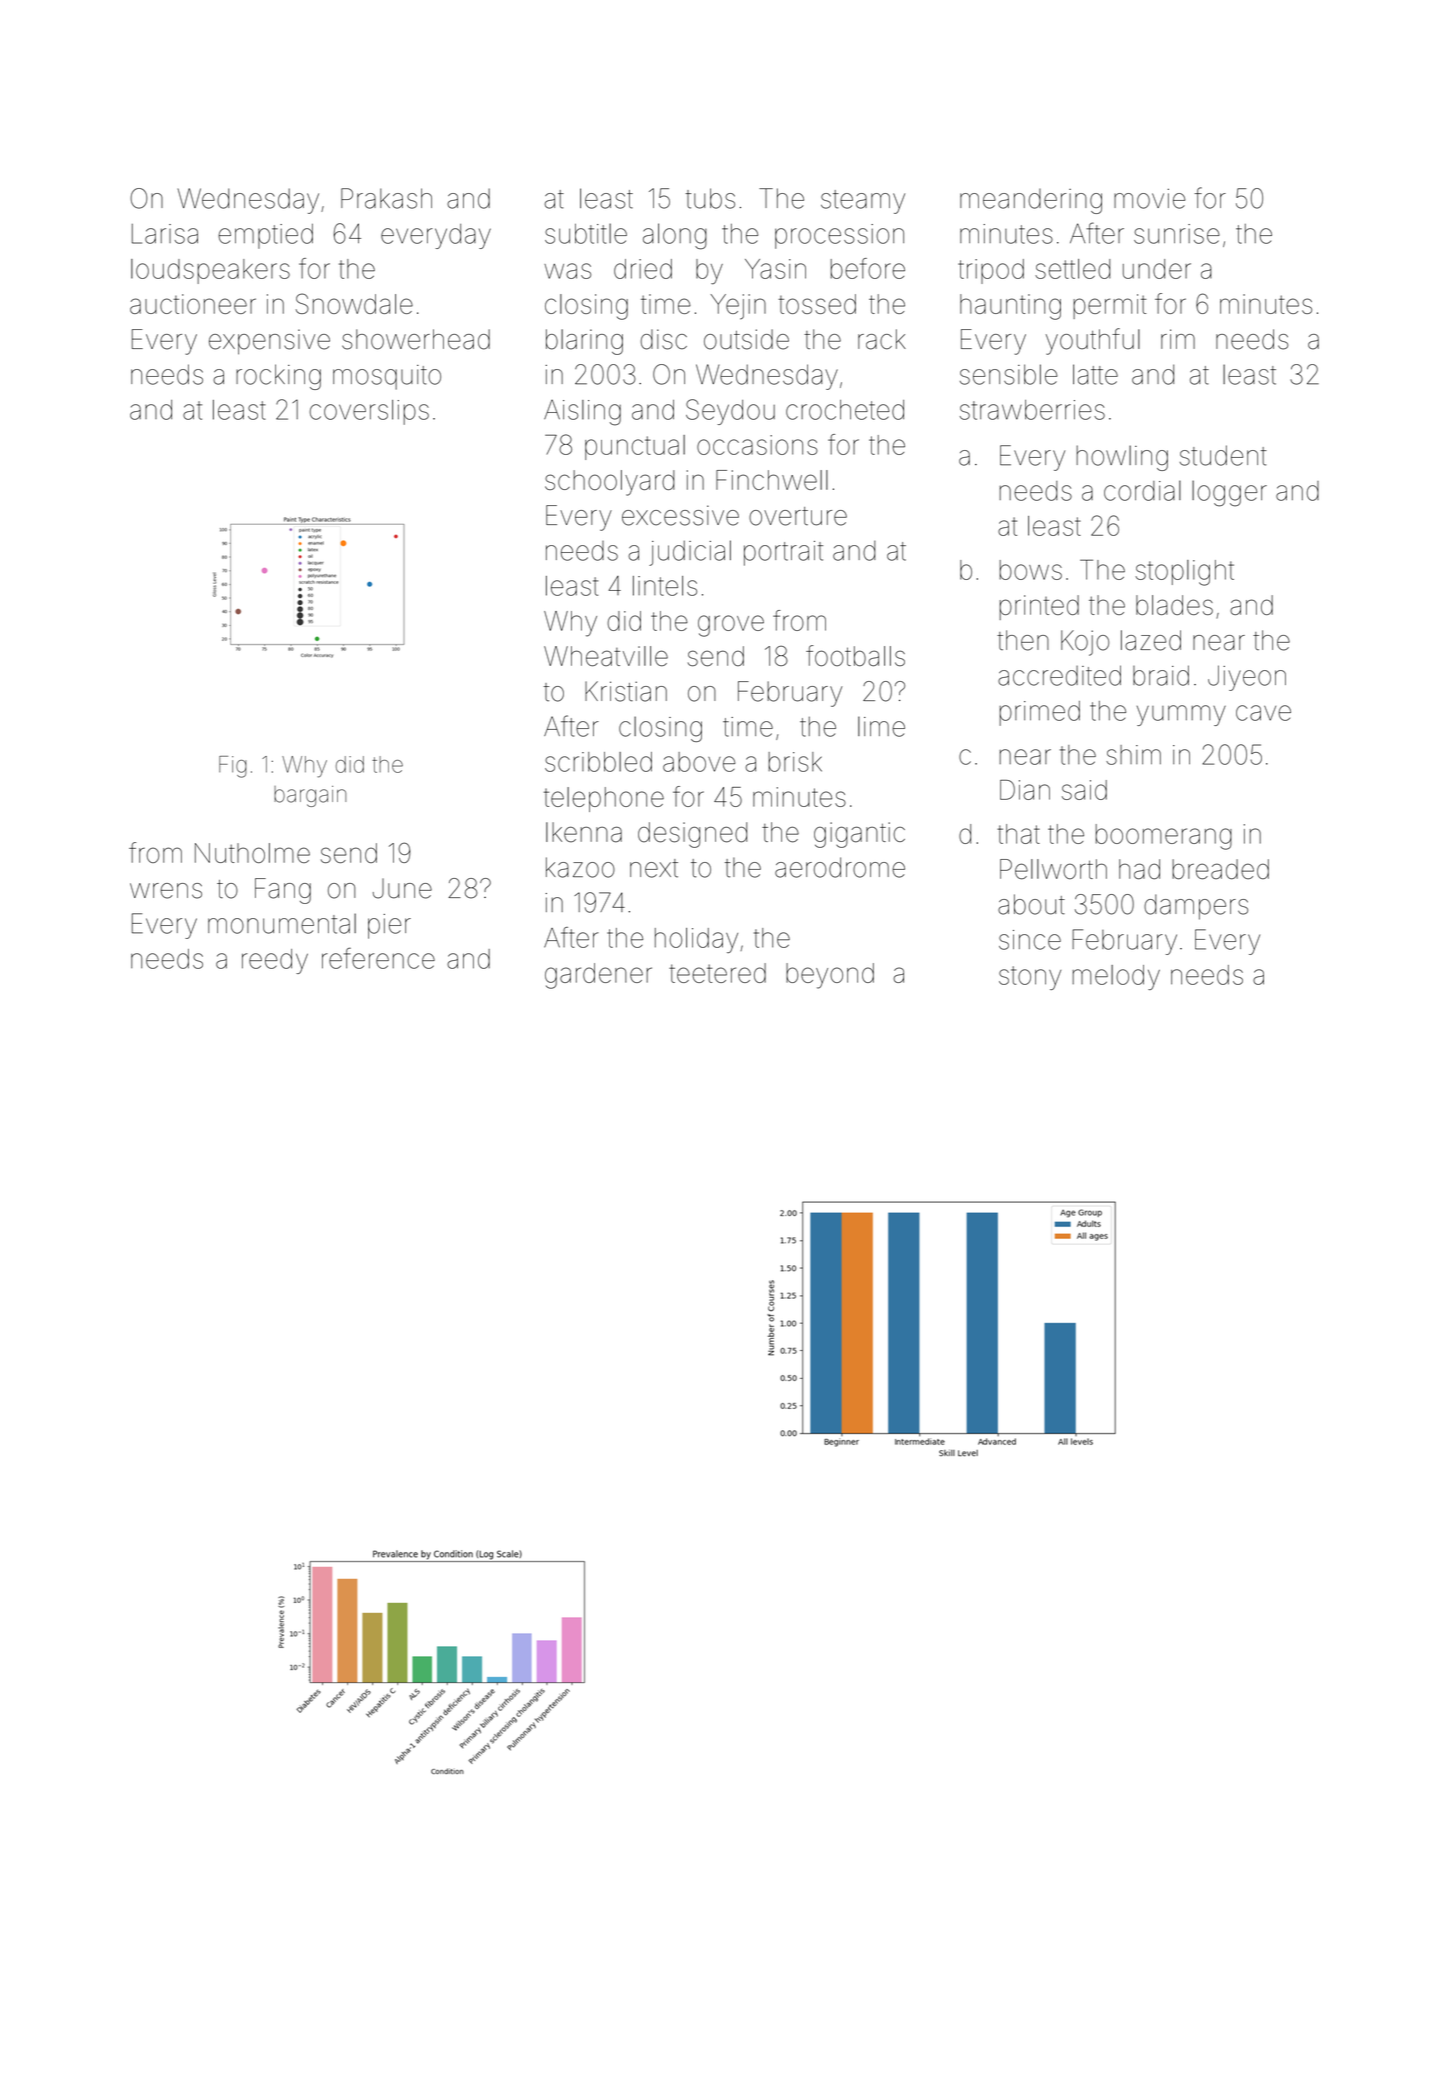  Describe the element at coordinates (567, 271) in the image. I see `was` at that location.
